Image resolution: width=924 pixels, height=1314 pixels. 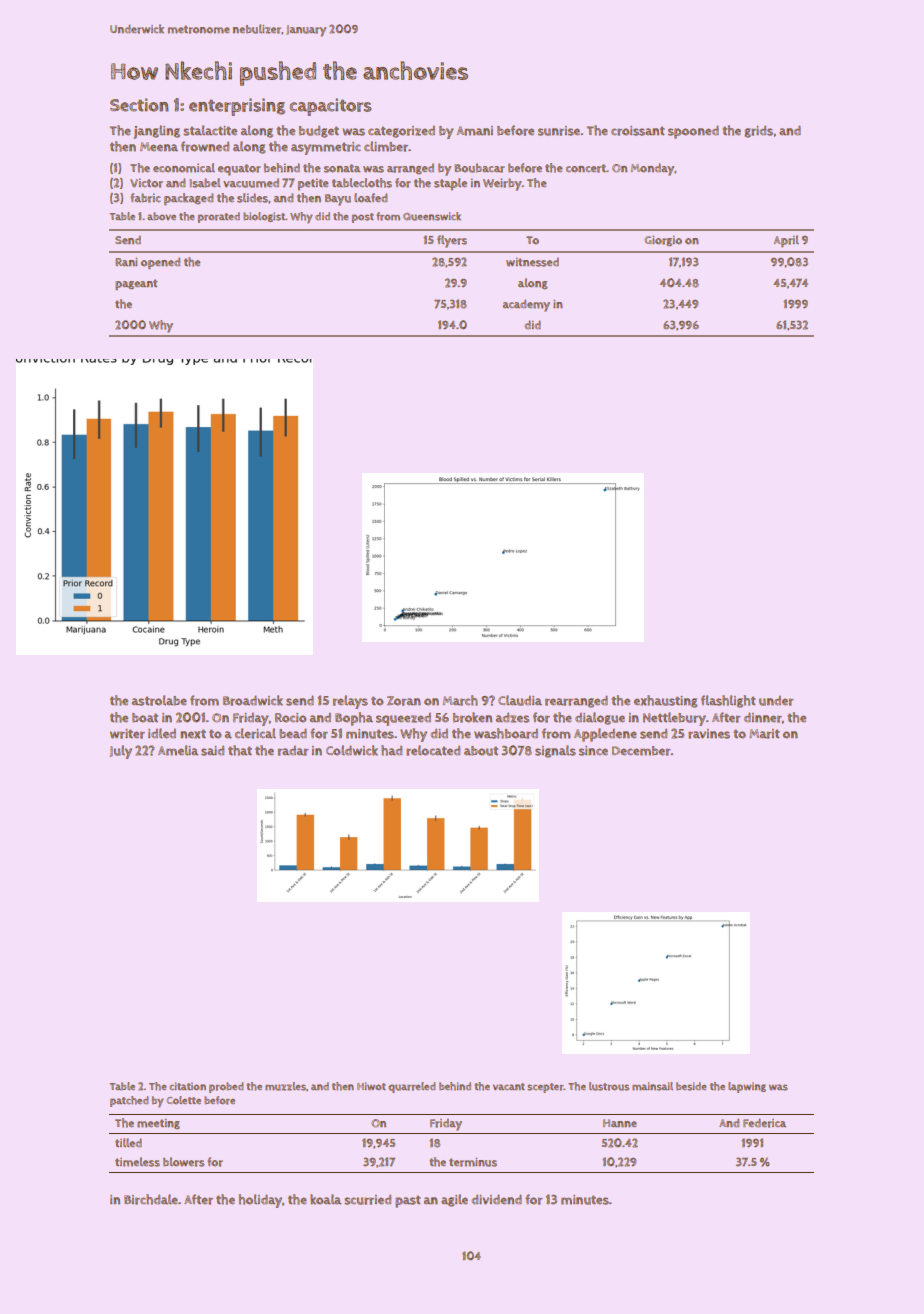 I want to click on astrolabe, so click(x=159, y=700).
